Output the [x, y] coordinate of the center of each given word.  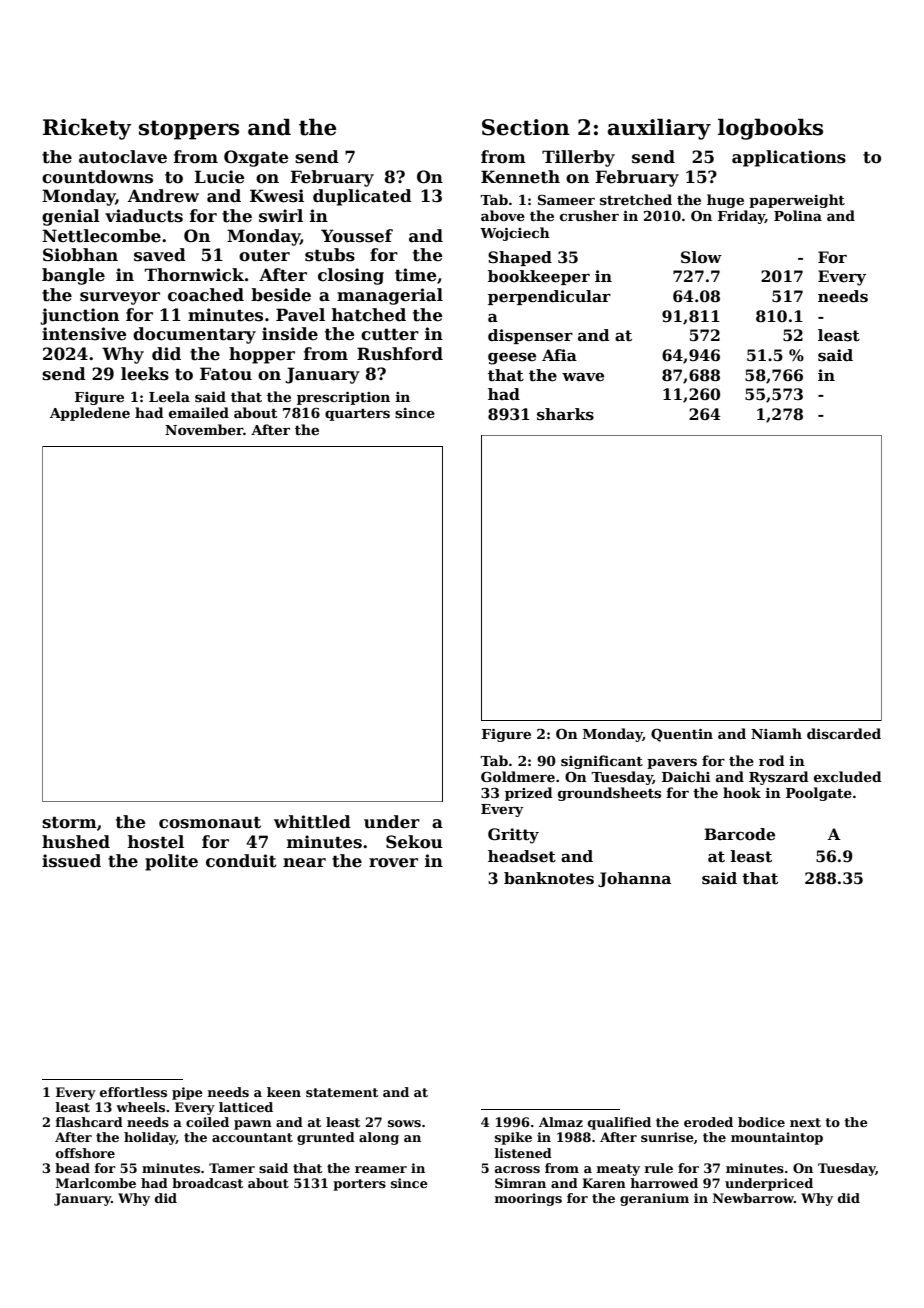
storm [69, 822]
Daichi [686, 776]
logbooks [770, 129]
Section [526, 127]
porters [359, 1185]
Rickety [87, 129]
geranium [654, 1199]
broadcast [207, 1183]
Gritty [513, 836]
